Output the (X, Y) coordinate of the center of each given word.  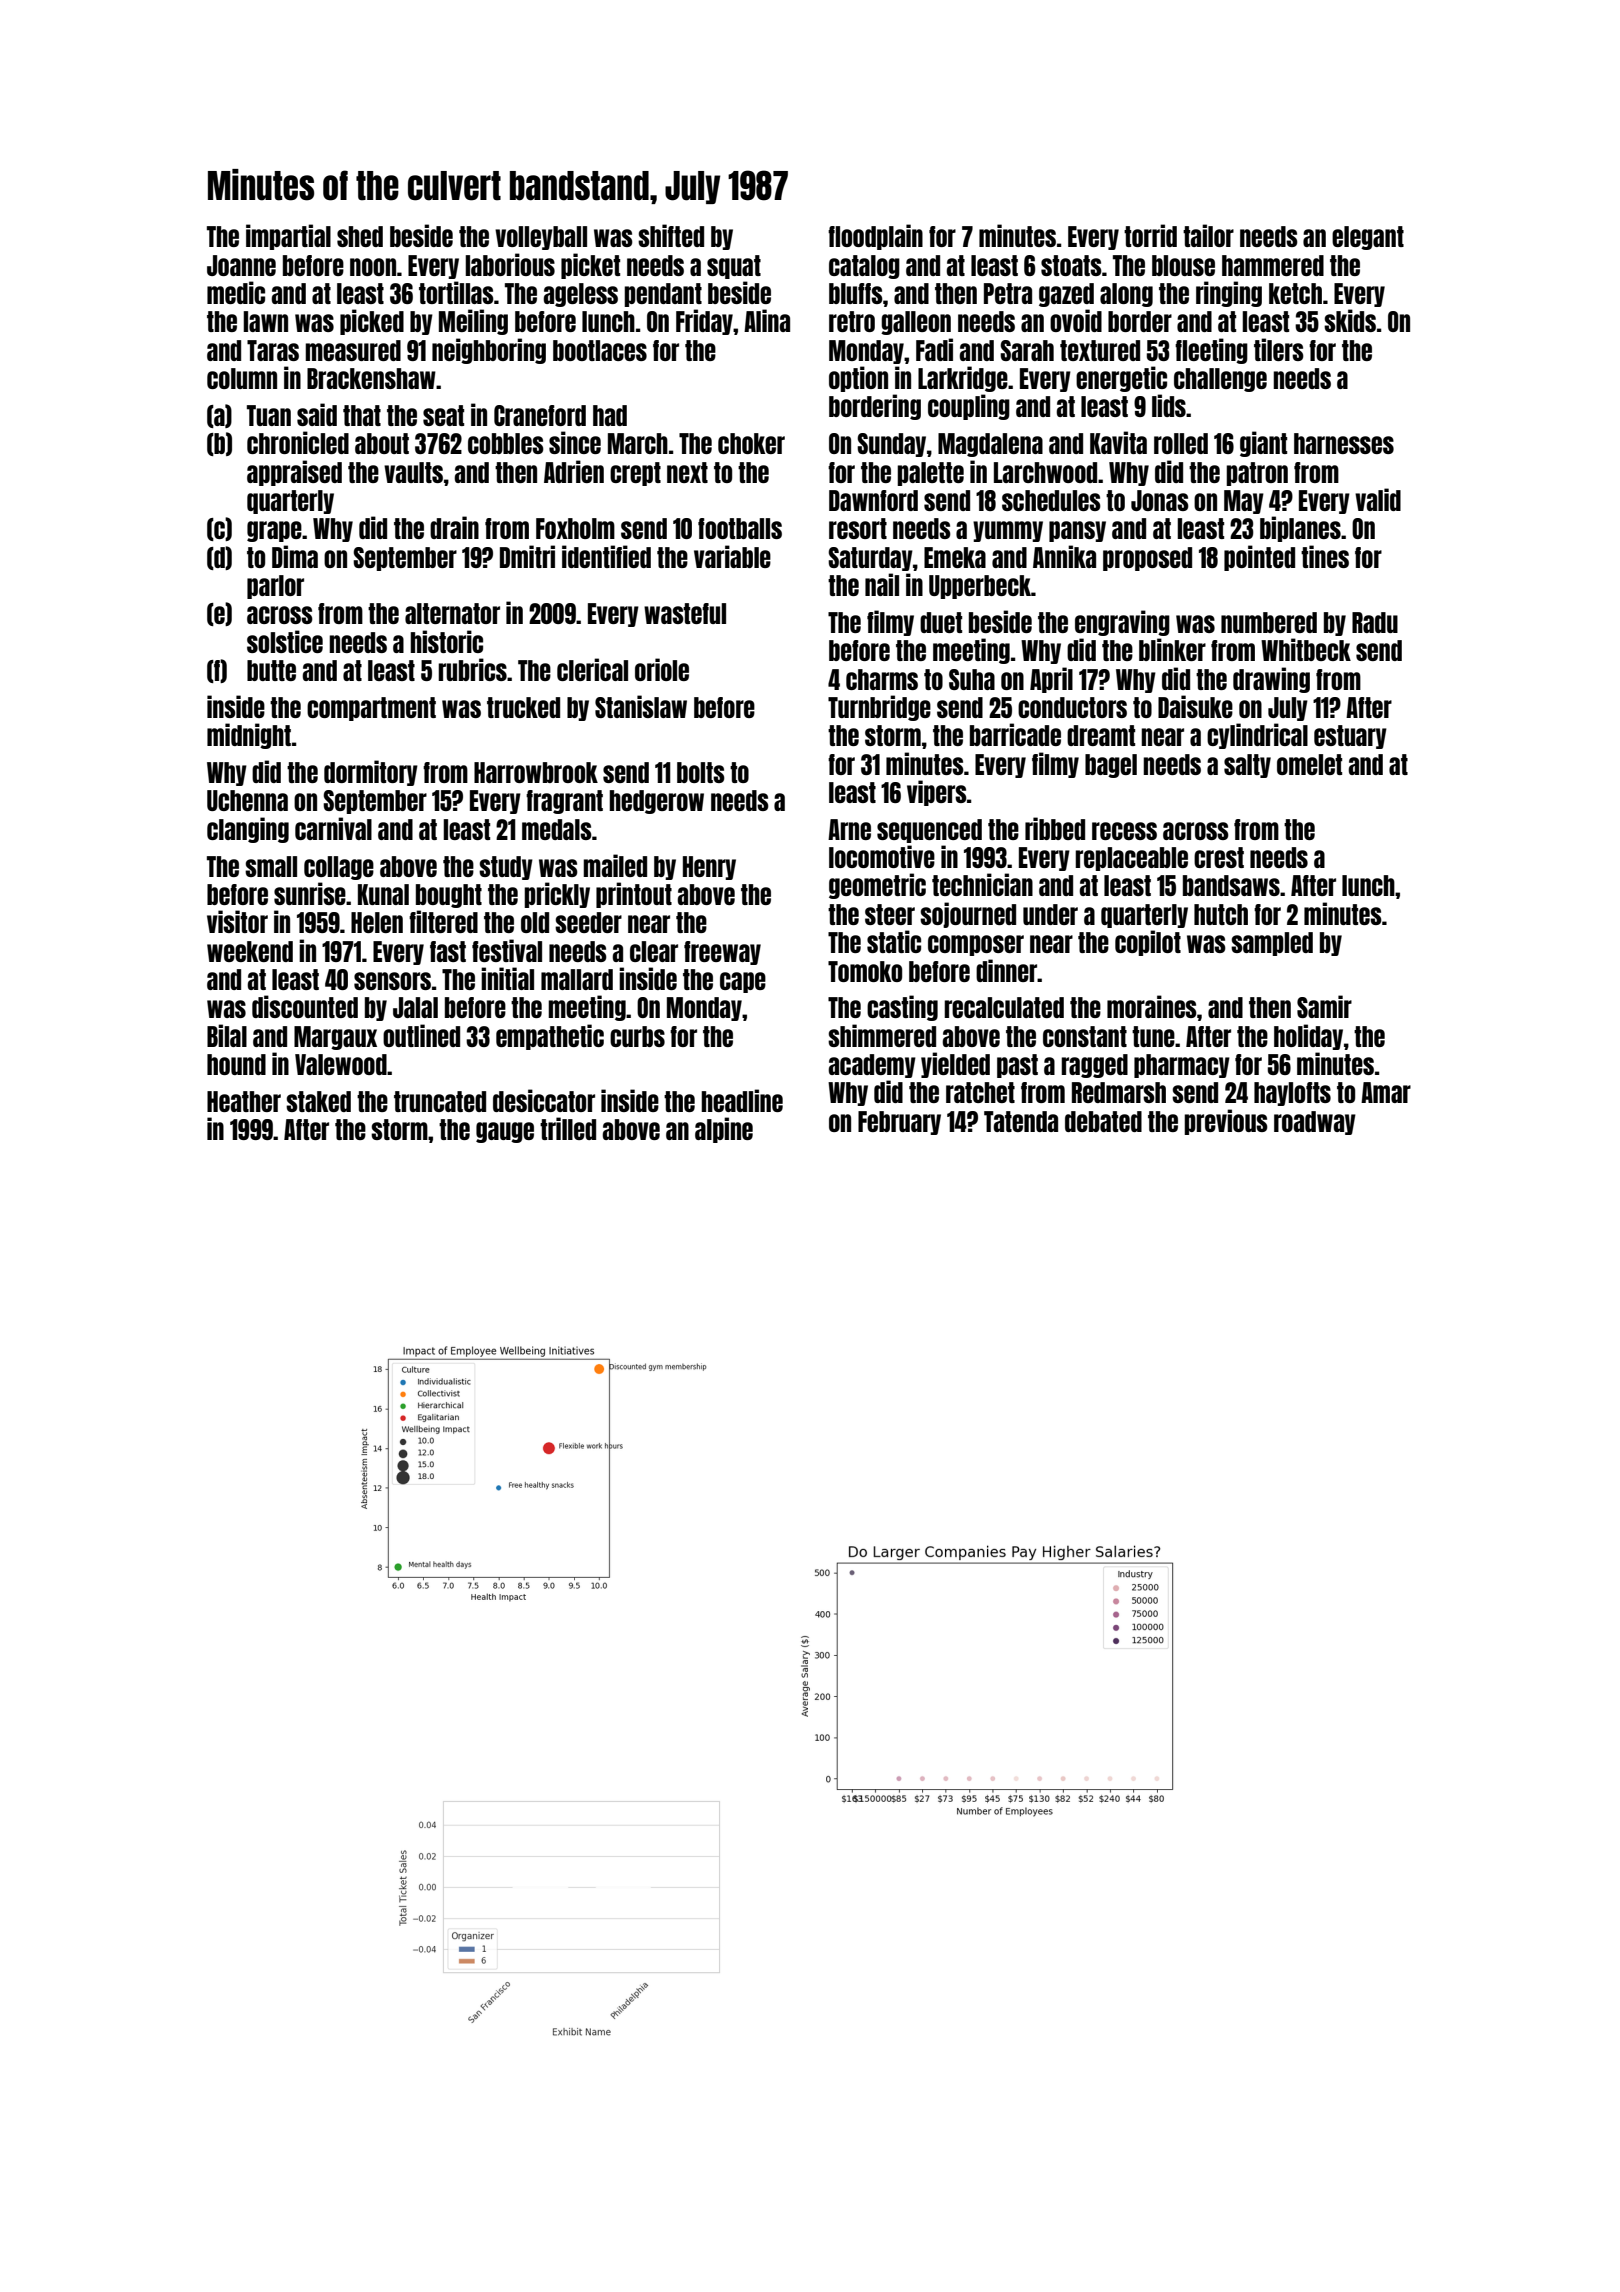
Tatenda (1021, 1121)
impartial (288, 237)
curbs (637, 1036)
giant (1263, 444)
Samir (1324, 1006)
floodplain (875, 237)
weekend (250, 951)
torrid (1150, 235)
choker (751, 443)
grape (274, 531)
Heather (244, 1101)
